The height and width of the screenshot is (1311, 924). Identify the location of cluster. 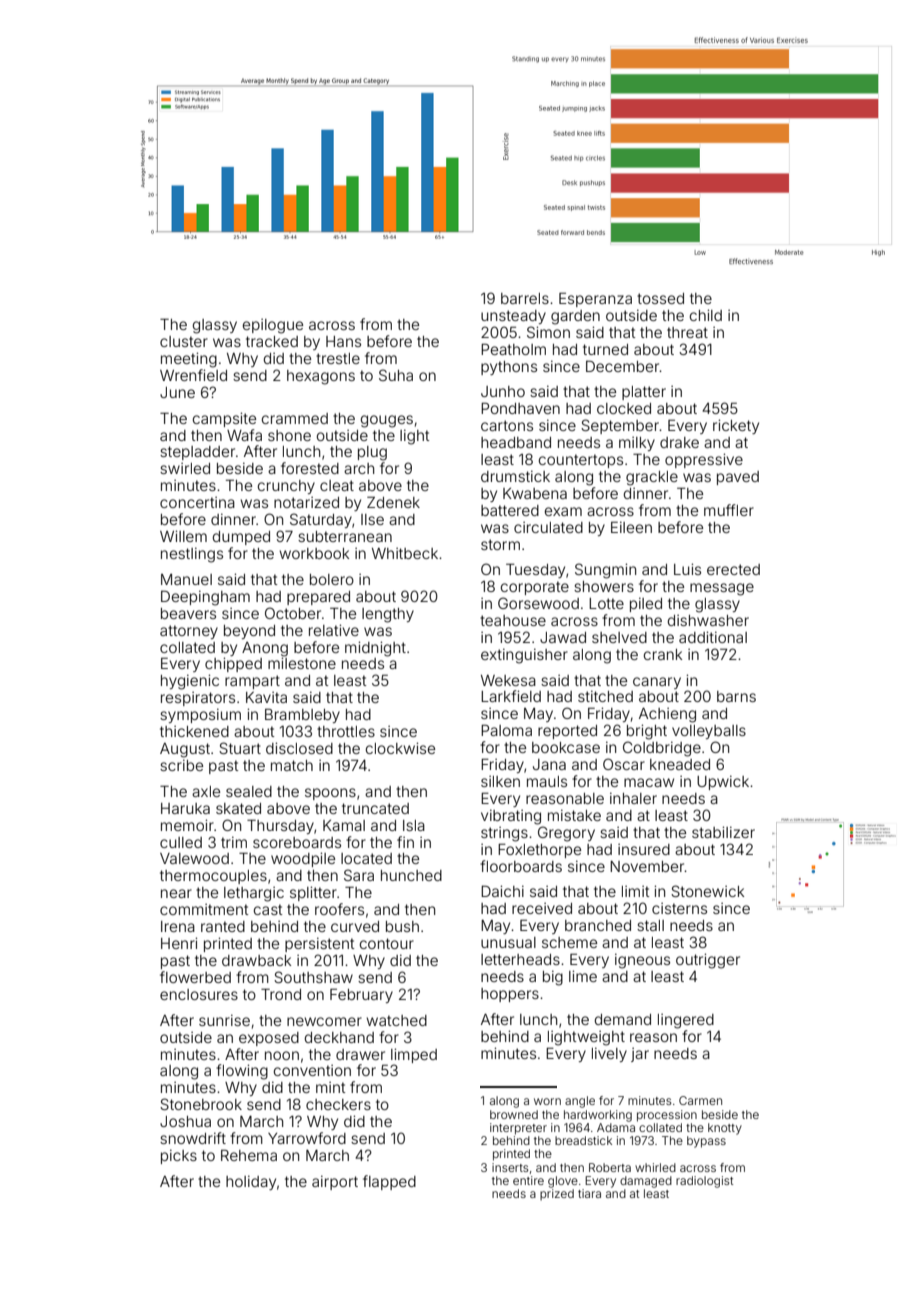
(184, 341).
